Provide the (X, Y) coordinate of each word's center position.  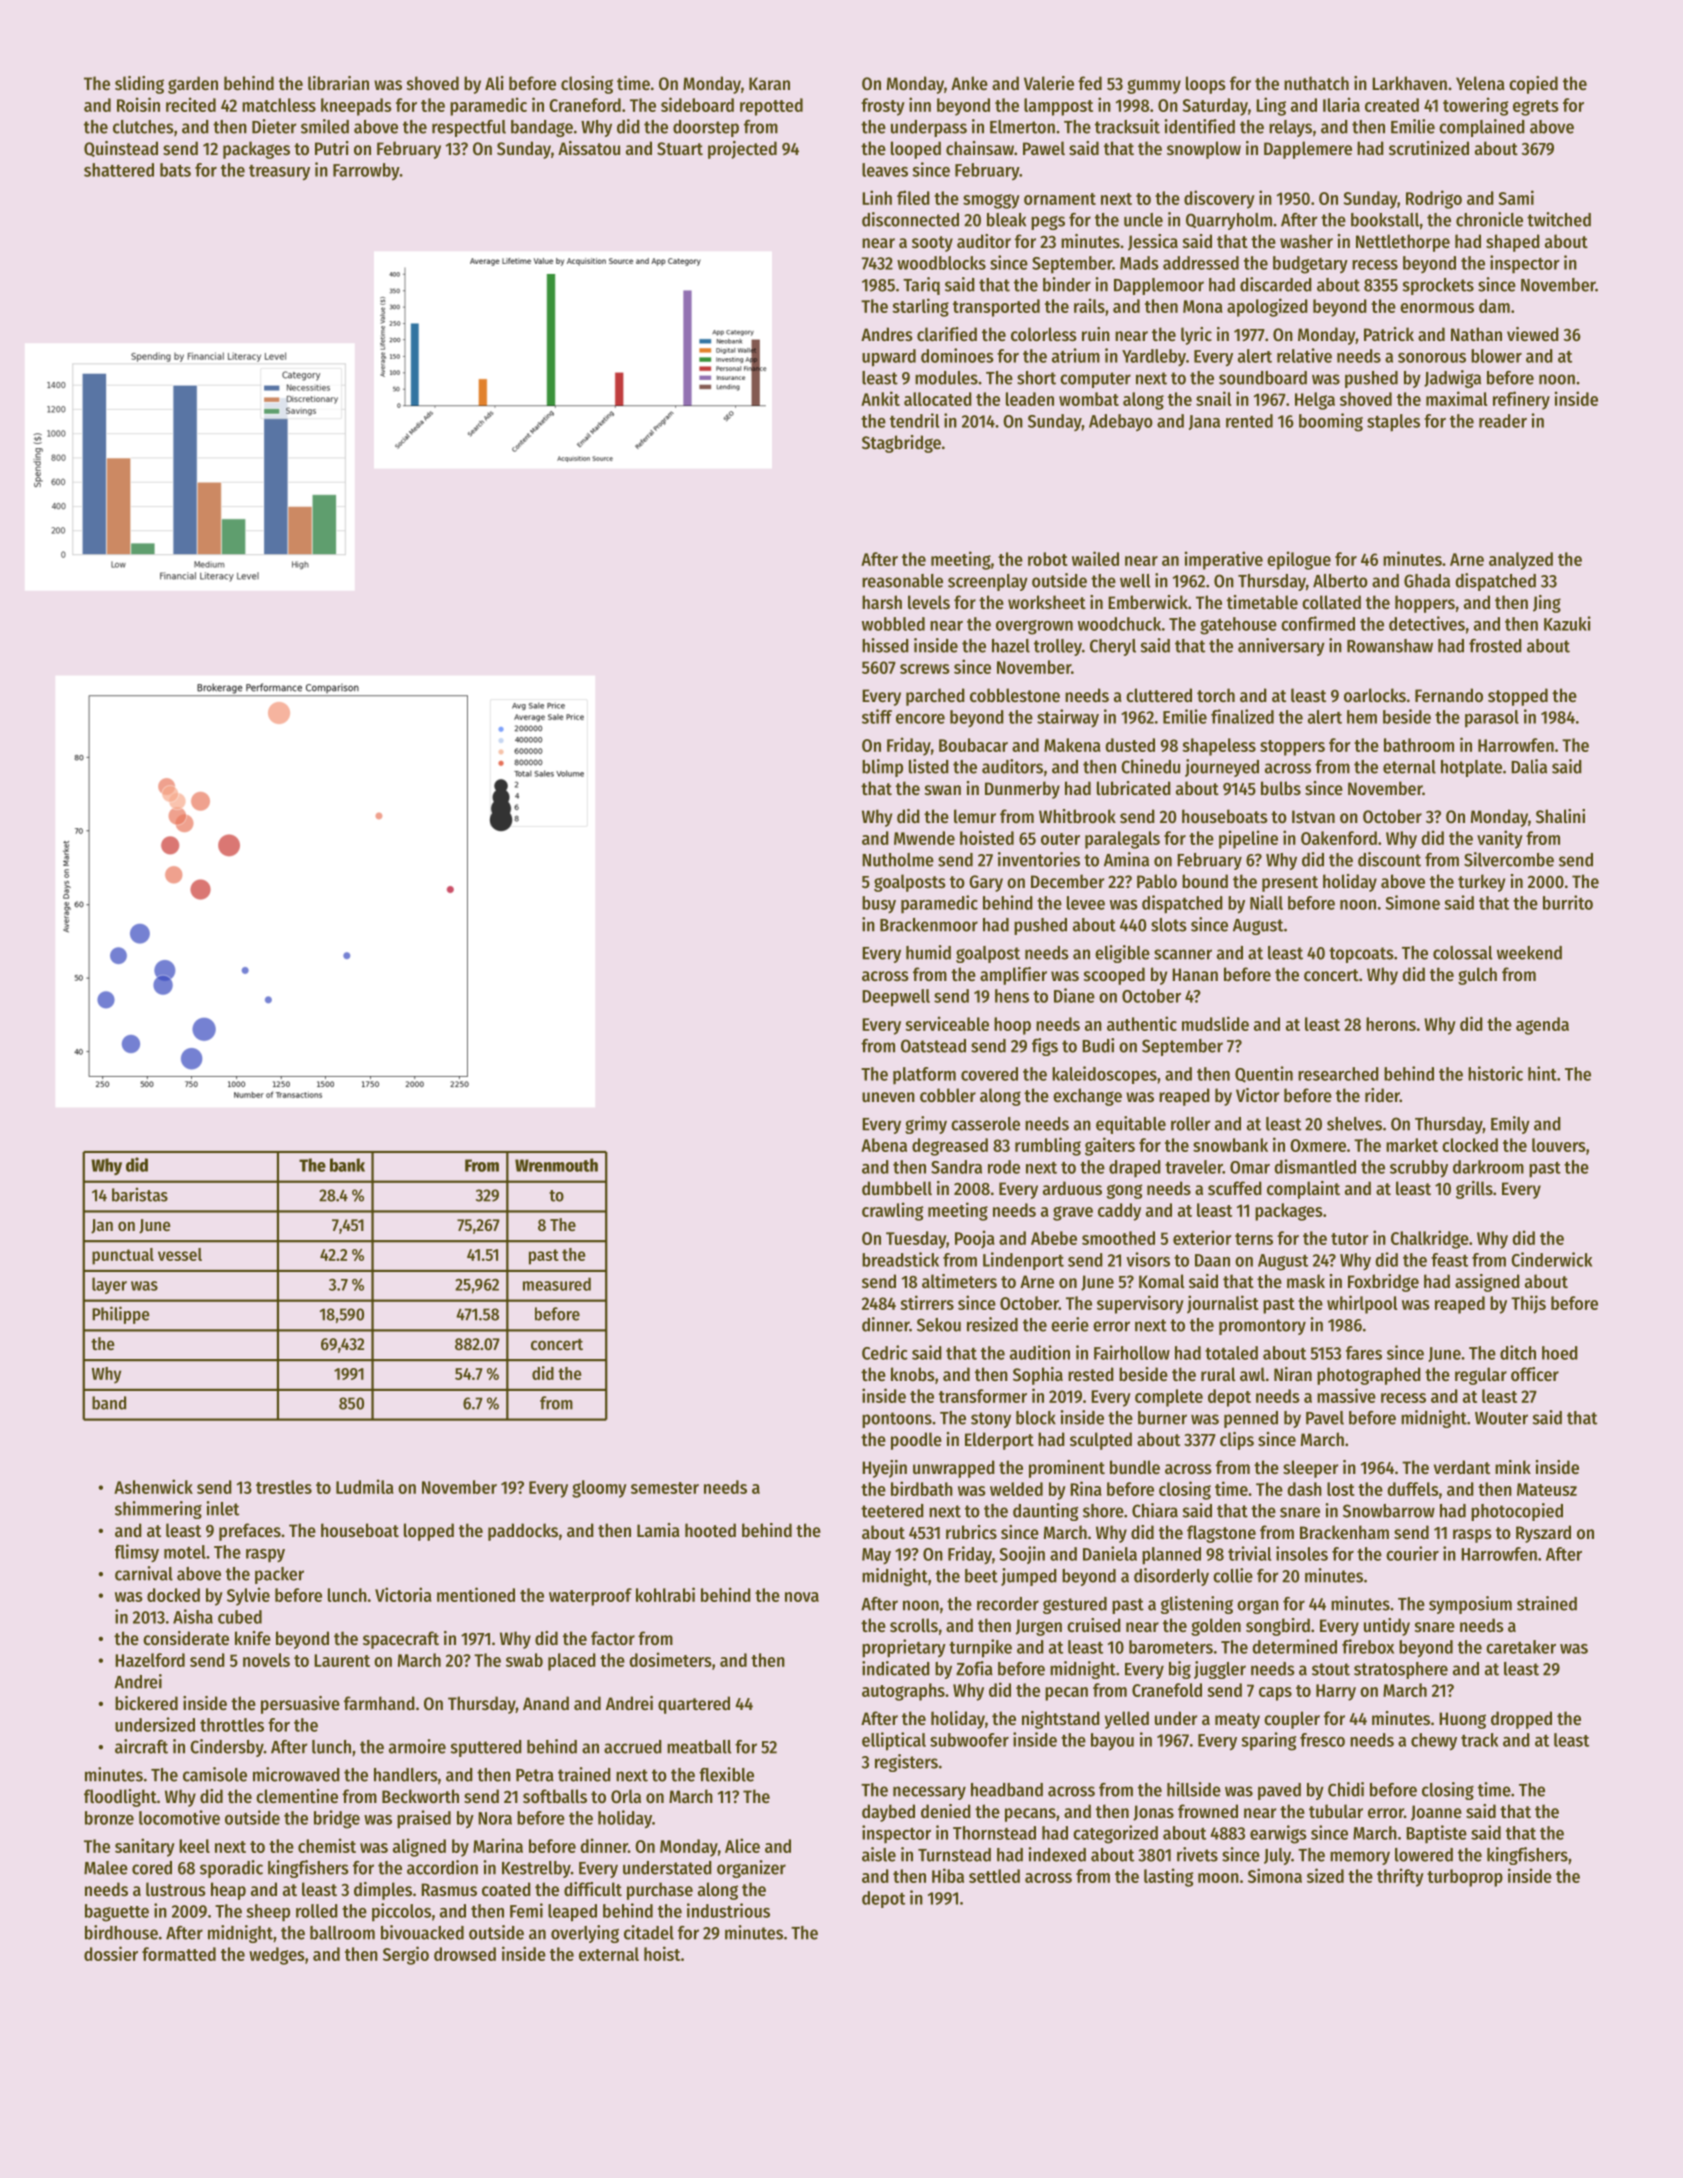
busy (879, 904)
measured (557, 1284)
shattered (119, 170)
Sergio (406, 1955)
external (609, 1954)
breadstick (900, 1259)
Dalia (1529, 766)
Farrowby (366, 172)
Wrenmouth (556, 1165)
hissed (885, 645)
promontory (1262, 1327)
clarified (947, 334)
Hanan (1195, 974)
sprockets (1438, 286)
